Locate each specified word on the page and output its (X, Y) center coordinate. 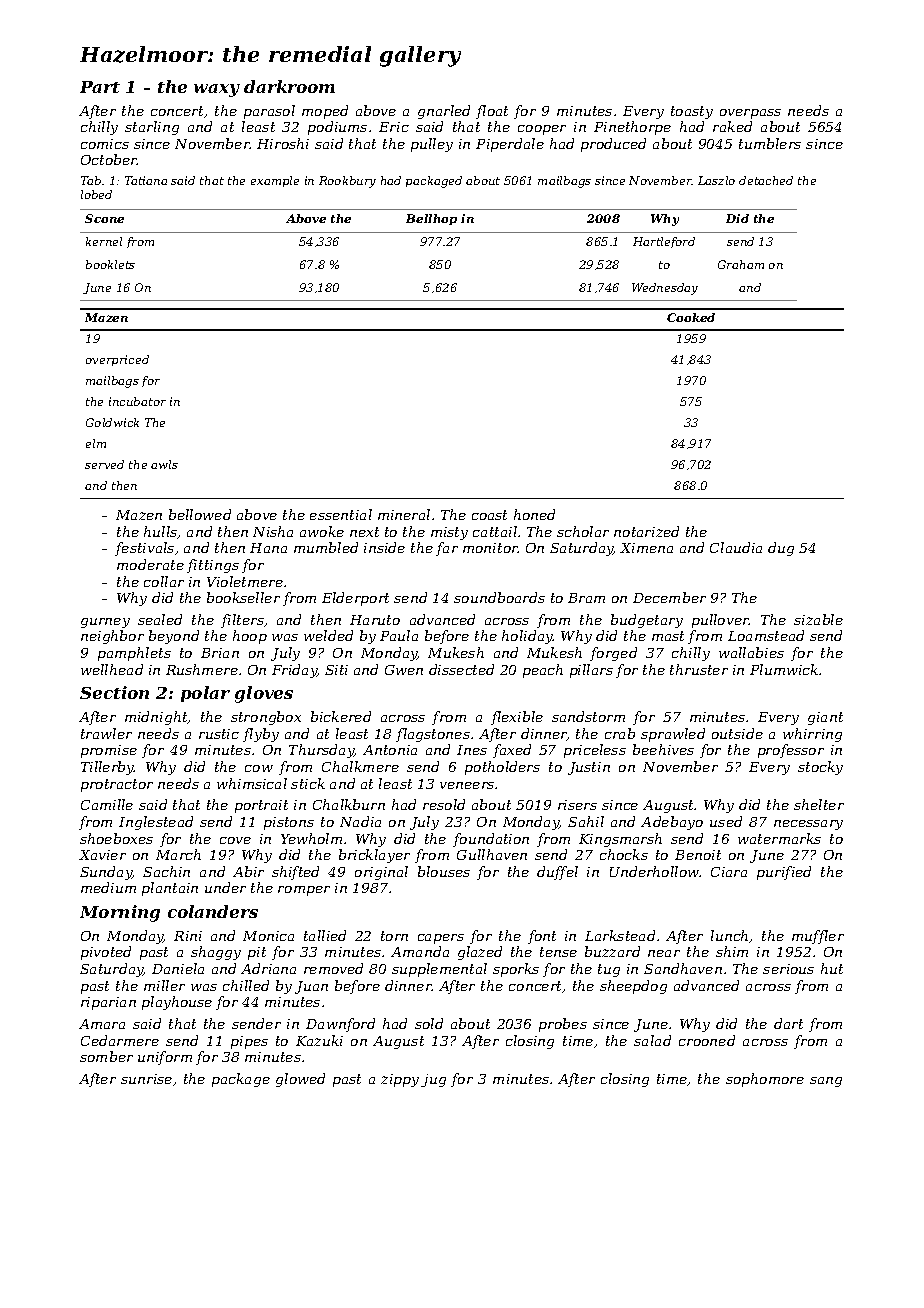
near (664, 953)
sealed (160, 619)
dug (781, 549)
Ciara (729, 872)
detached (766, 180)
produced (613, 145)
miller (164, 985)
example (275, 181)
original (381, 873)
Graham (741, 264)
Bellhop (431, 219)
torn (394, 936)
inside (384, 547)
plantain (170, 889)
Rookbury (347, 182)
